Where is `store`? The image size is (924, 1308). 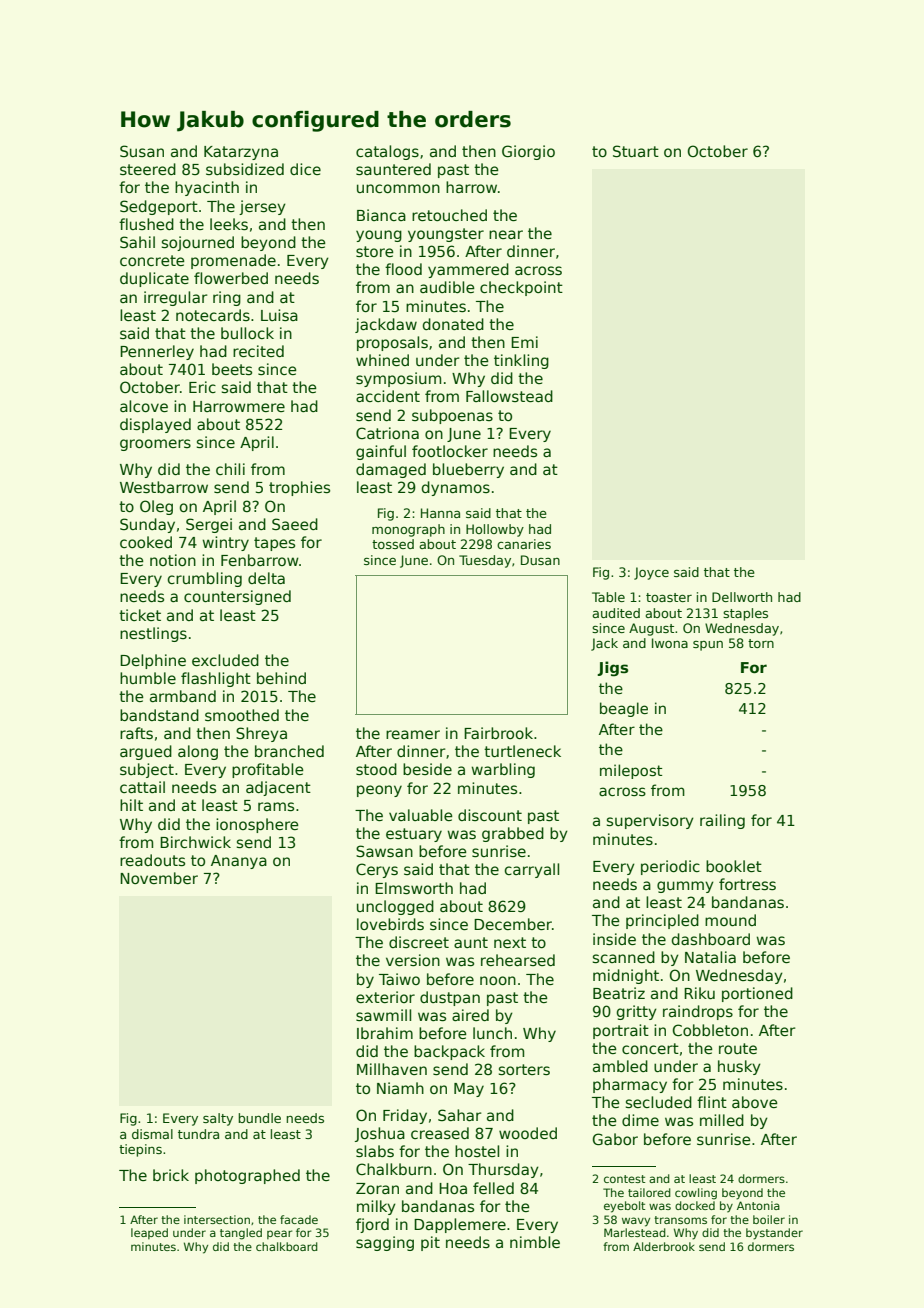 store is located at coordinates (375, 251).
